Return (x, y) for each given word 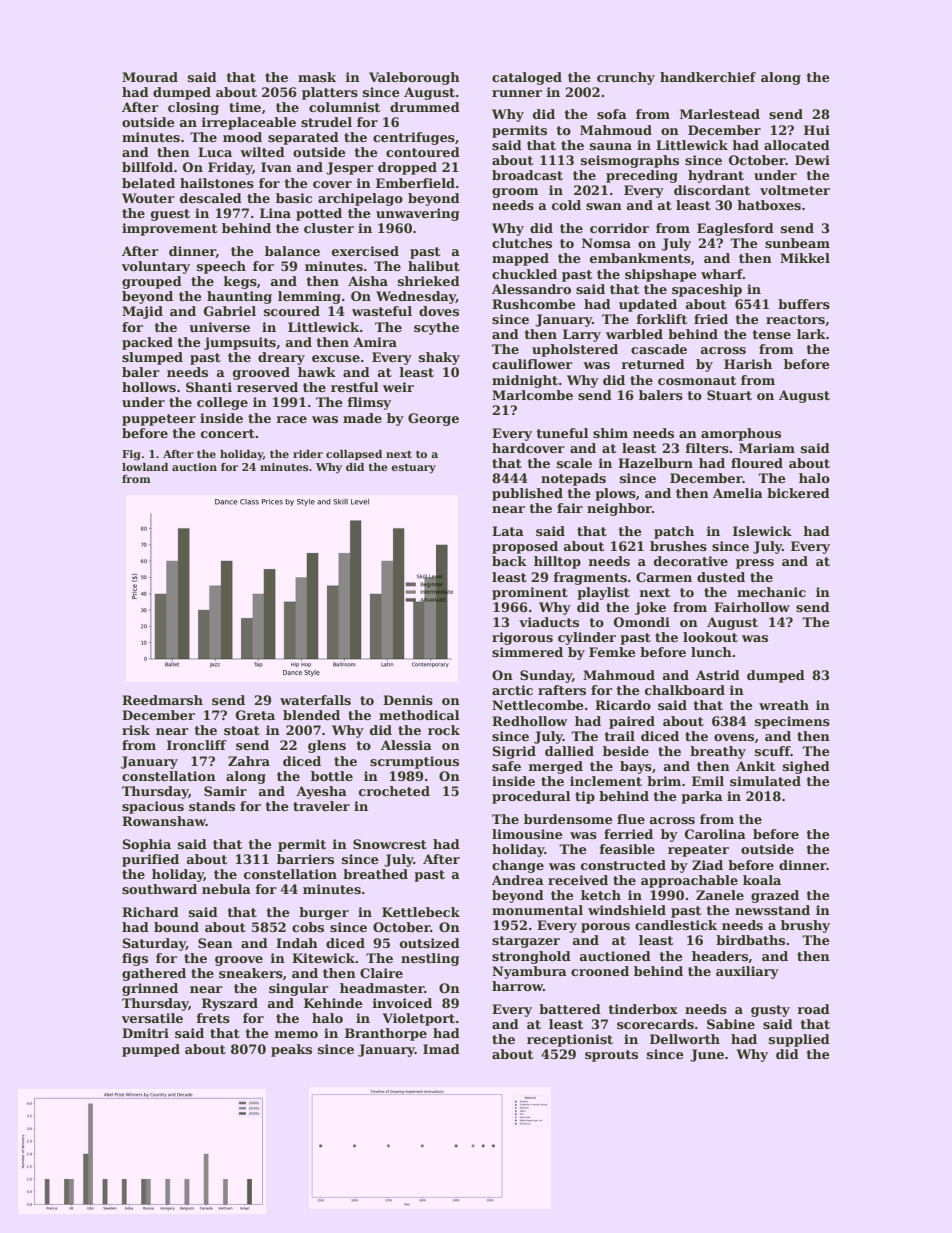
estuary (413, 469)
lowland (145, 467)
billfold (147, 167)
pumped (151, 1050)
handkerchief (708, 77)
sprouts (611, 1056)
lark (811, 334)
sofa (612, 114)
